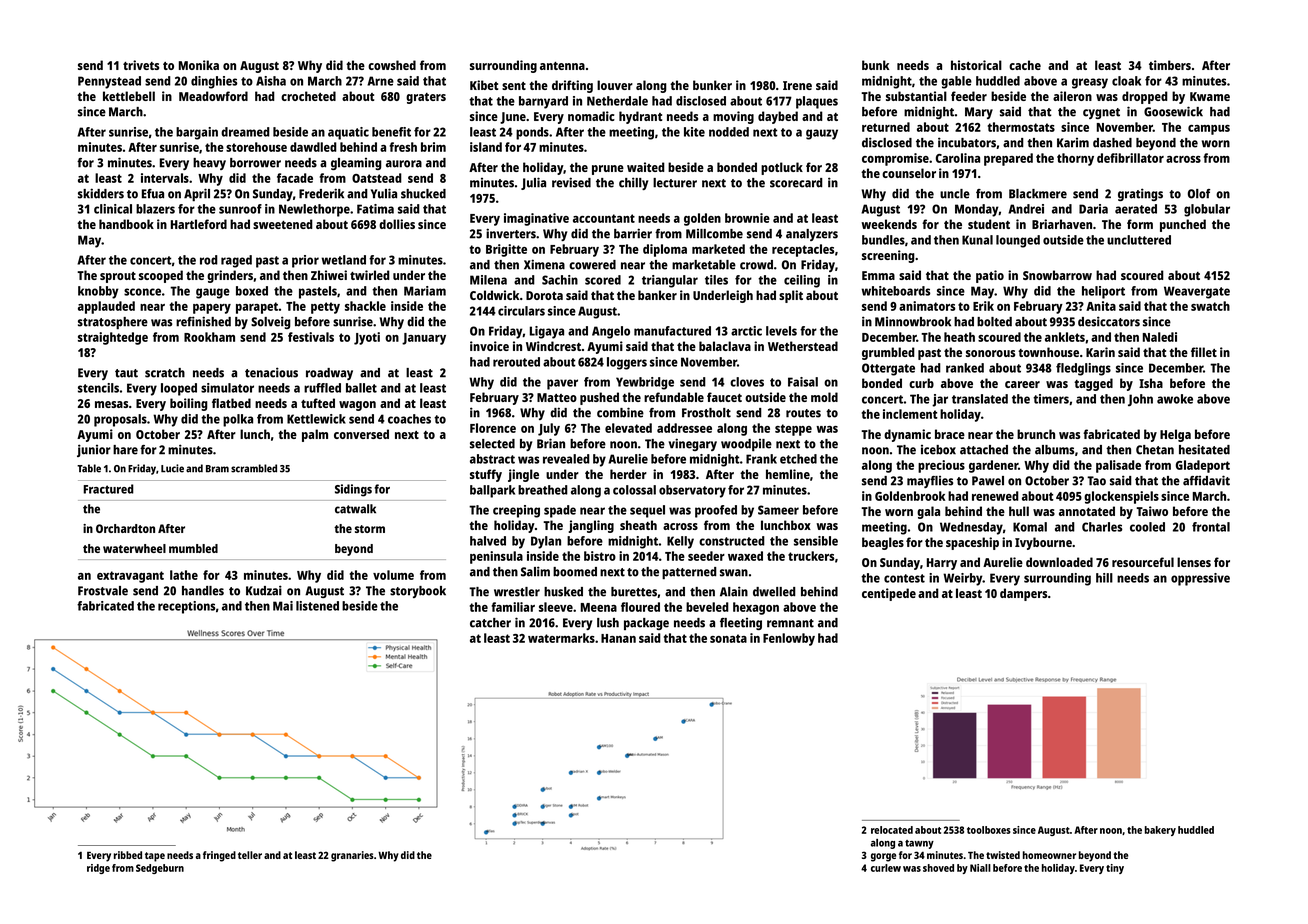 The width and height of the screenshot is (1308, 924). What do you see at coordinates (1155, 450) in the screenshot?
I see `Chetan` at bounding box center [1155, 450].
